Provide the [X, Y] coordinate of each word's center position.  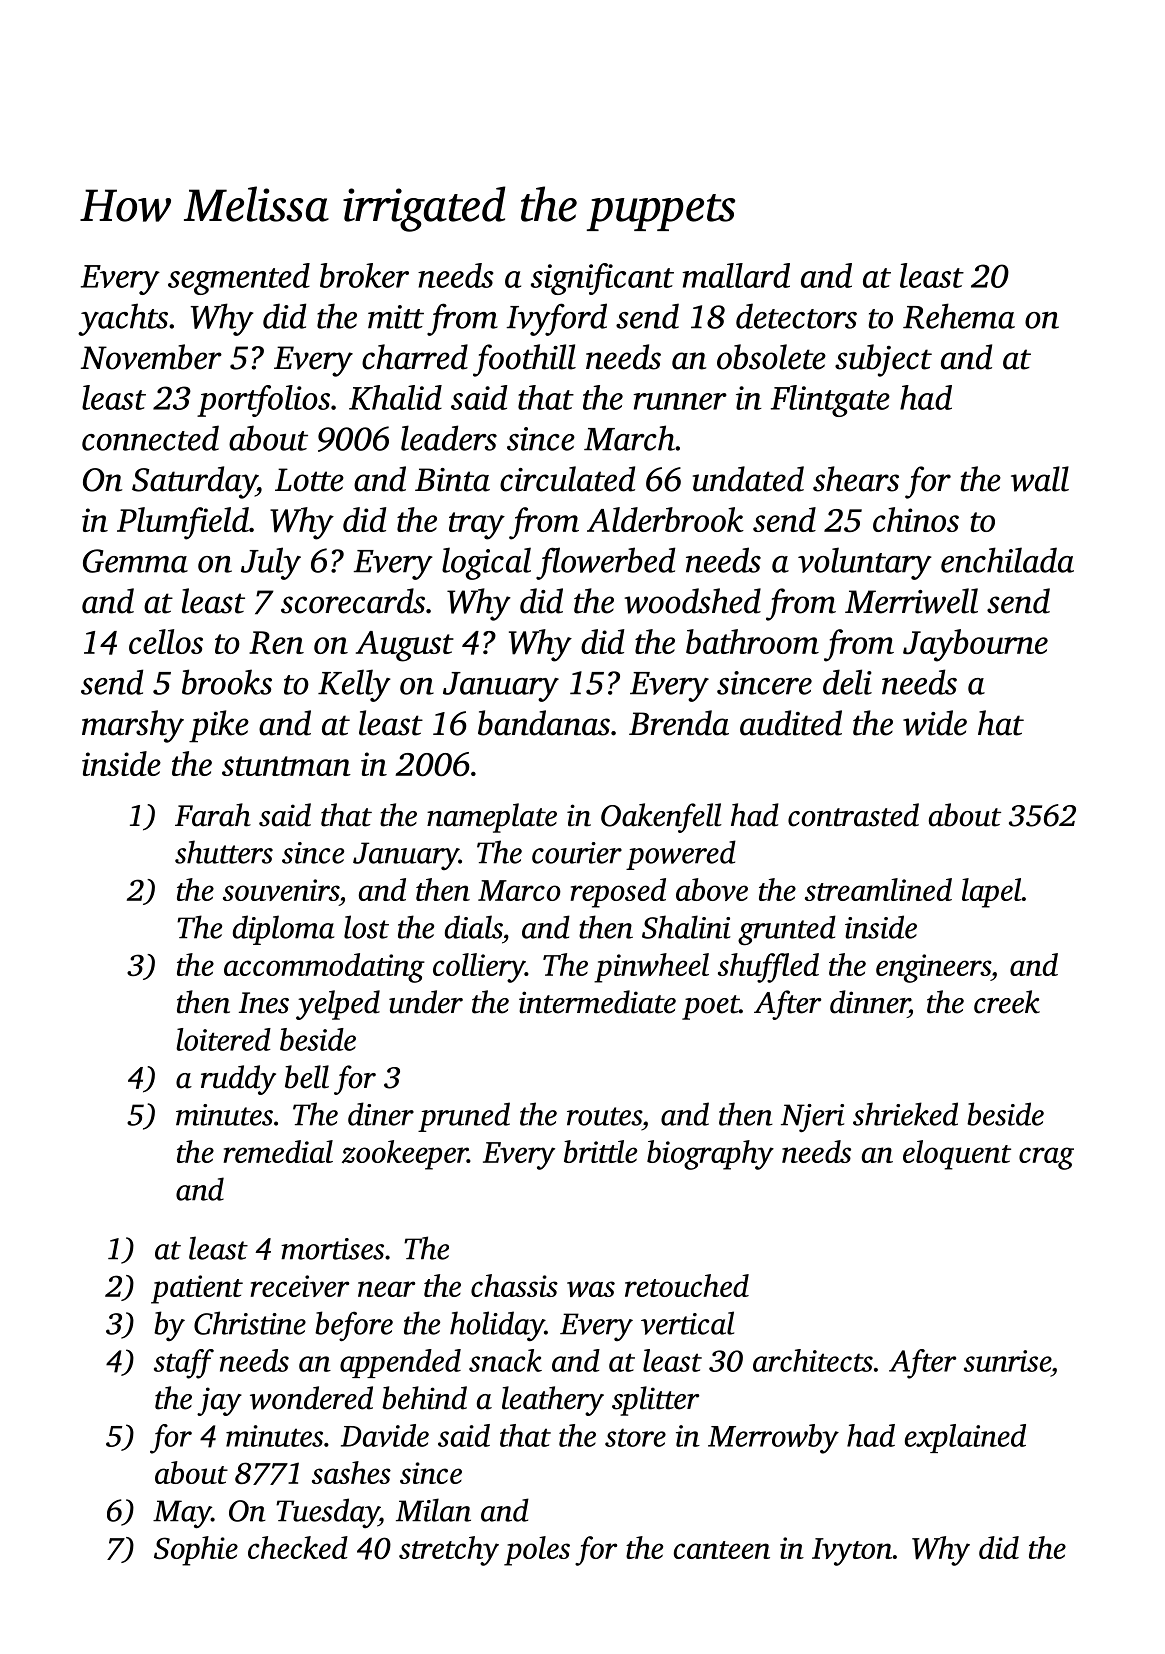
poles [537, 1551]
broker [364, 275]
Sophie [196, 1551]
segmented [239, 279]
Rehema [959, 316]
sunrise [1007, 1361]
